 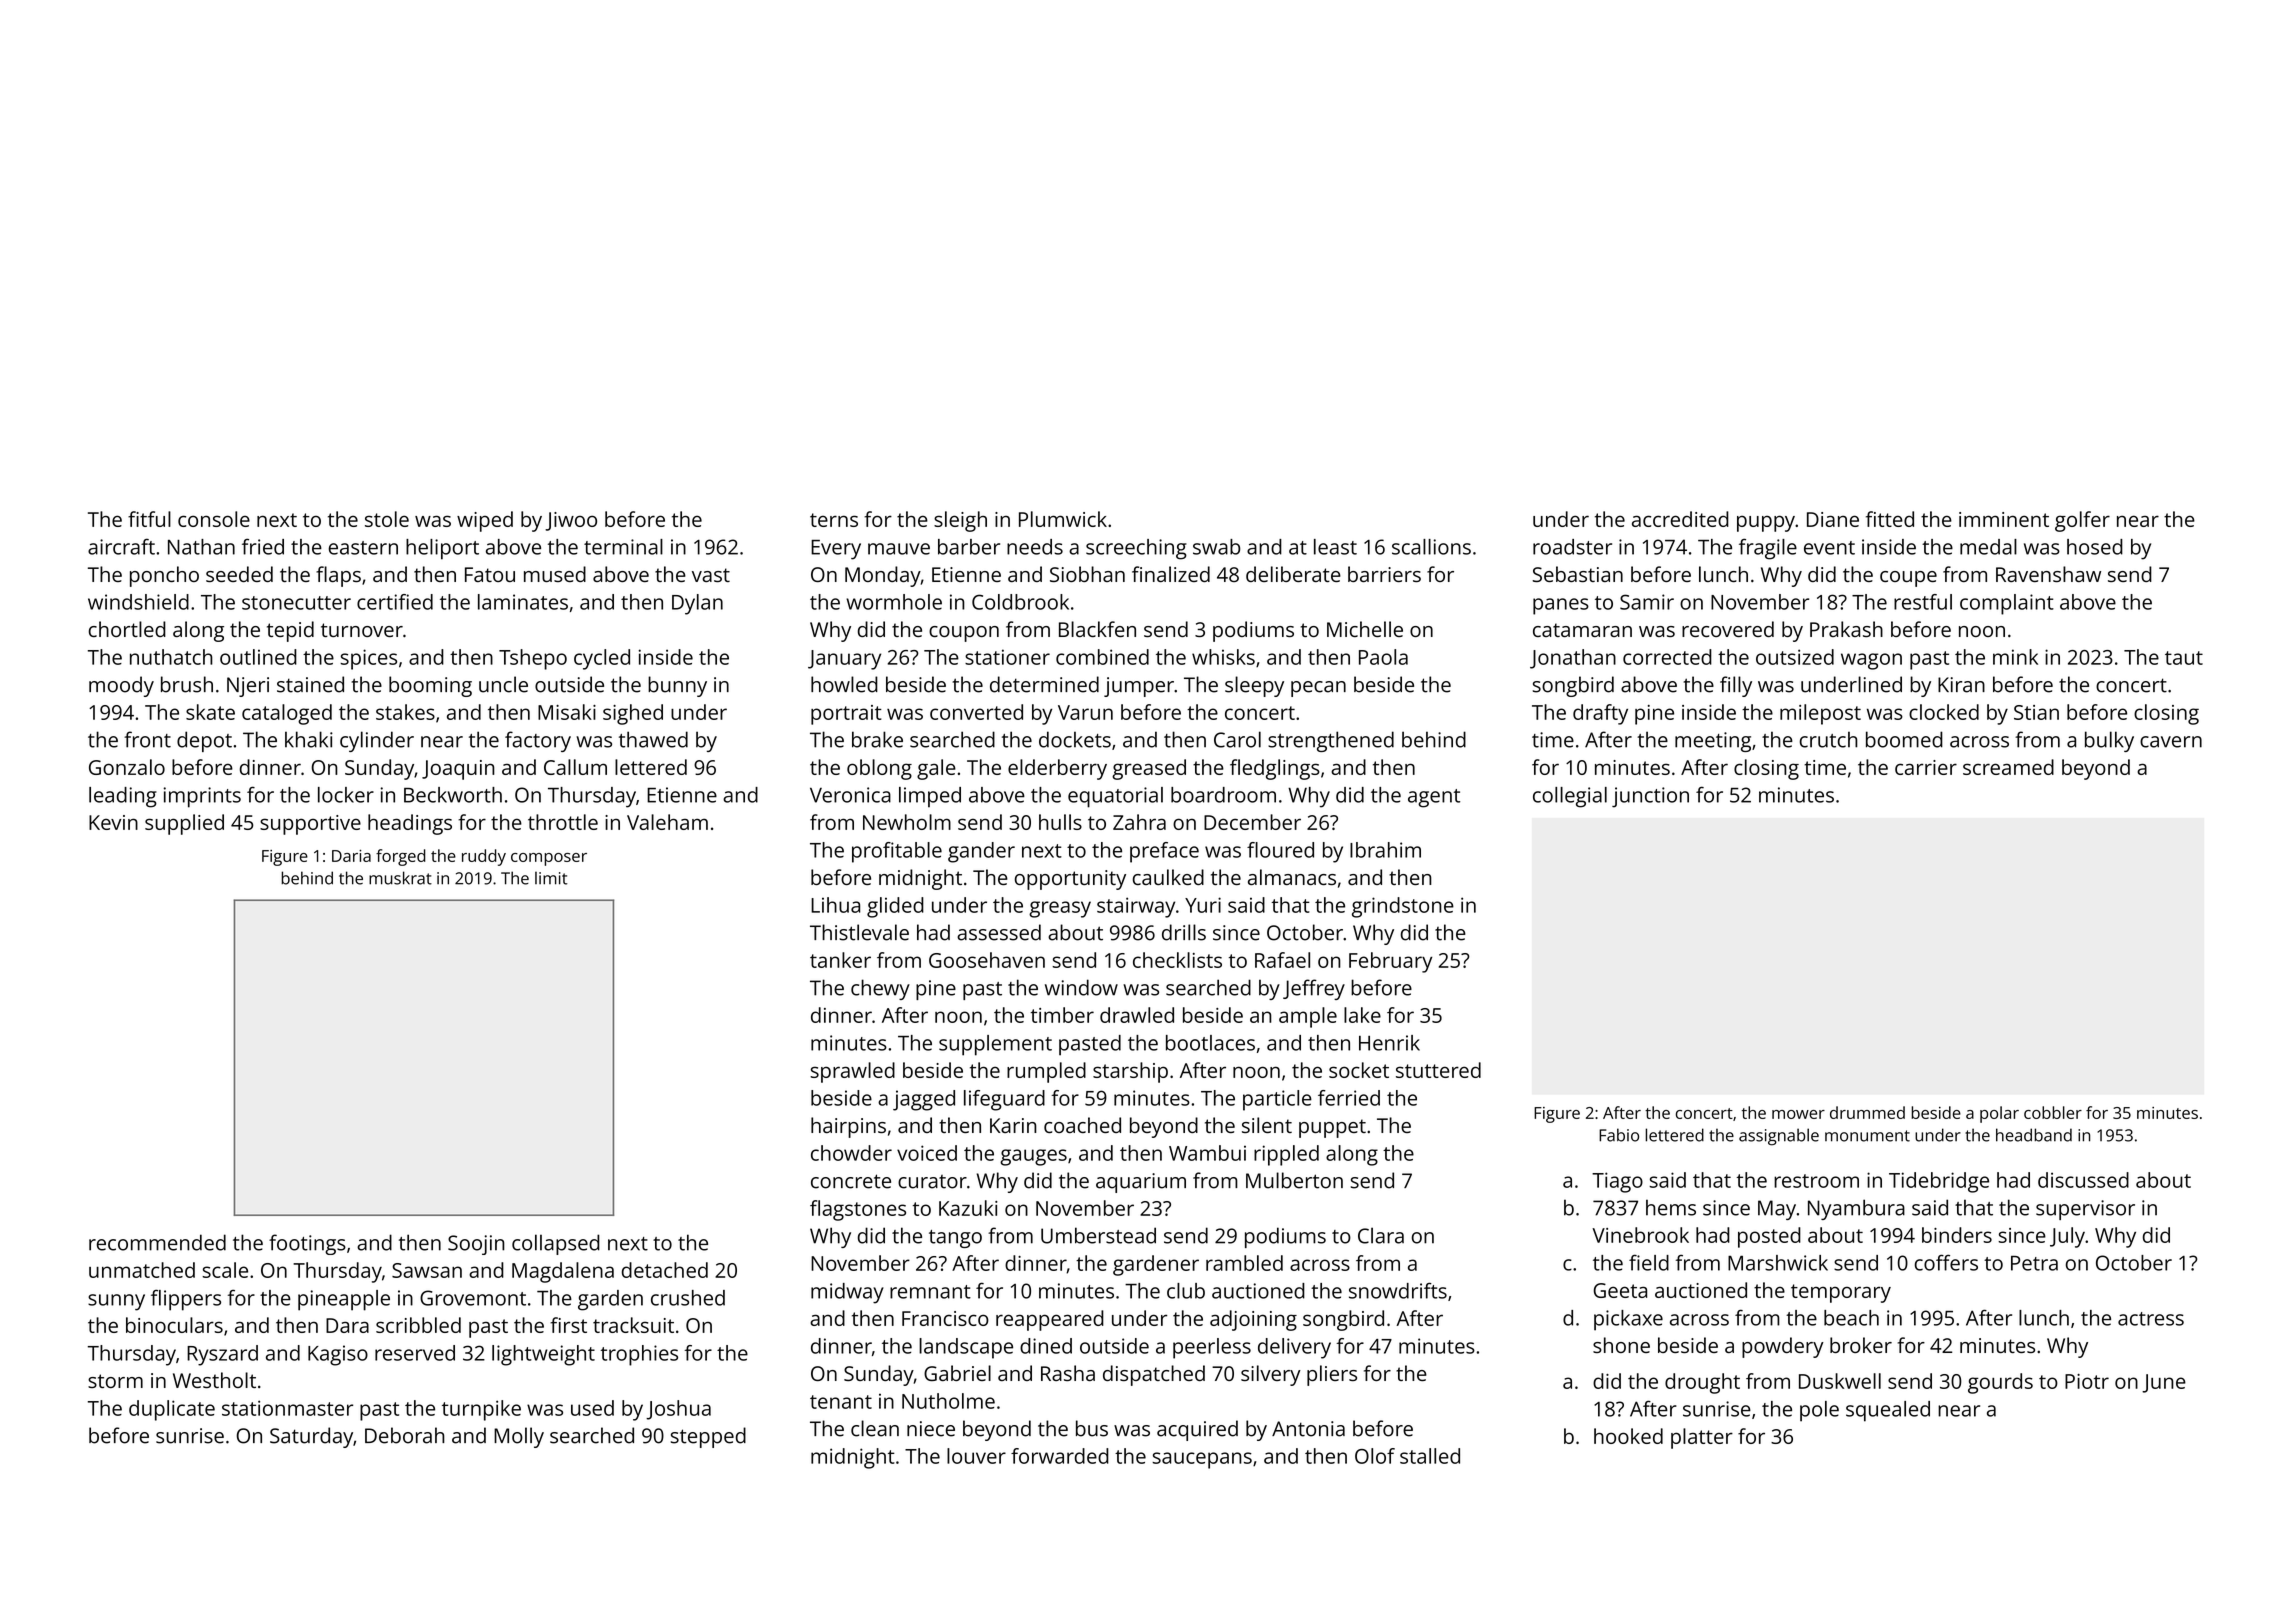 What do you see at coordinates (575, 767) in the screenshot?
I see `Callum` at bounding box center [575, 767].
